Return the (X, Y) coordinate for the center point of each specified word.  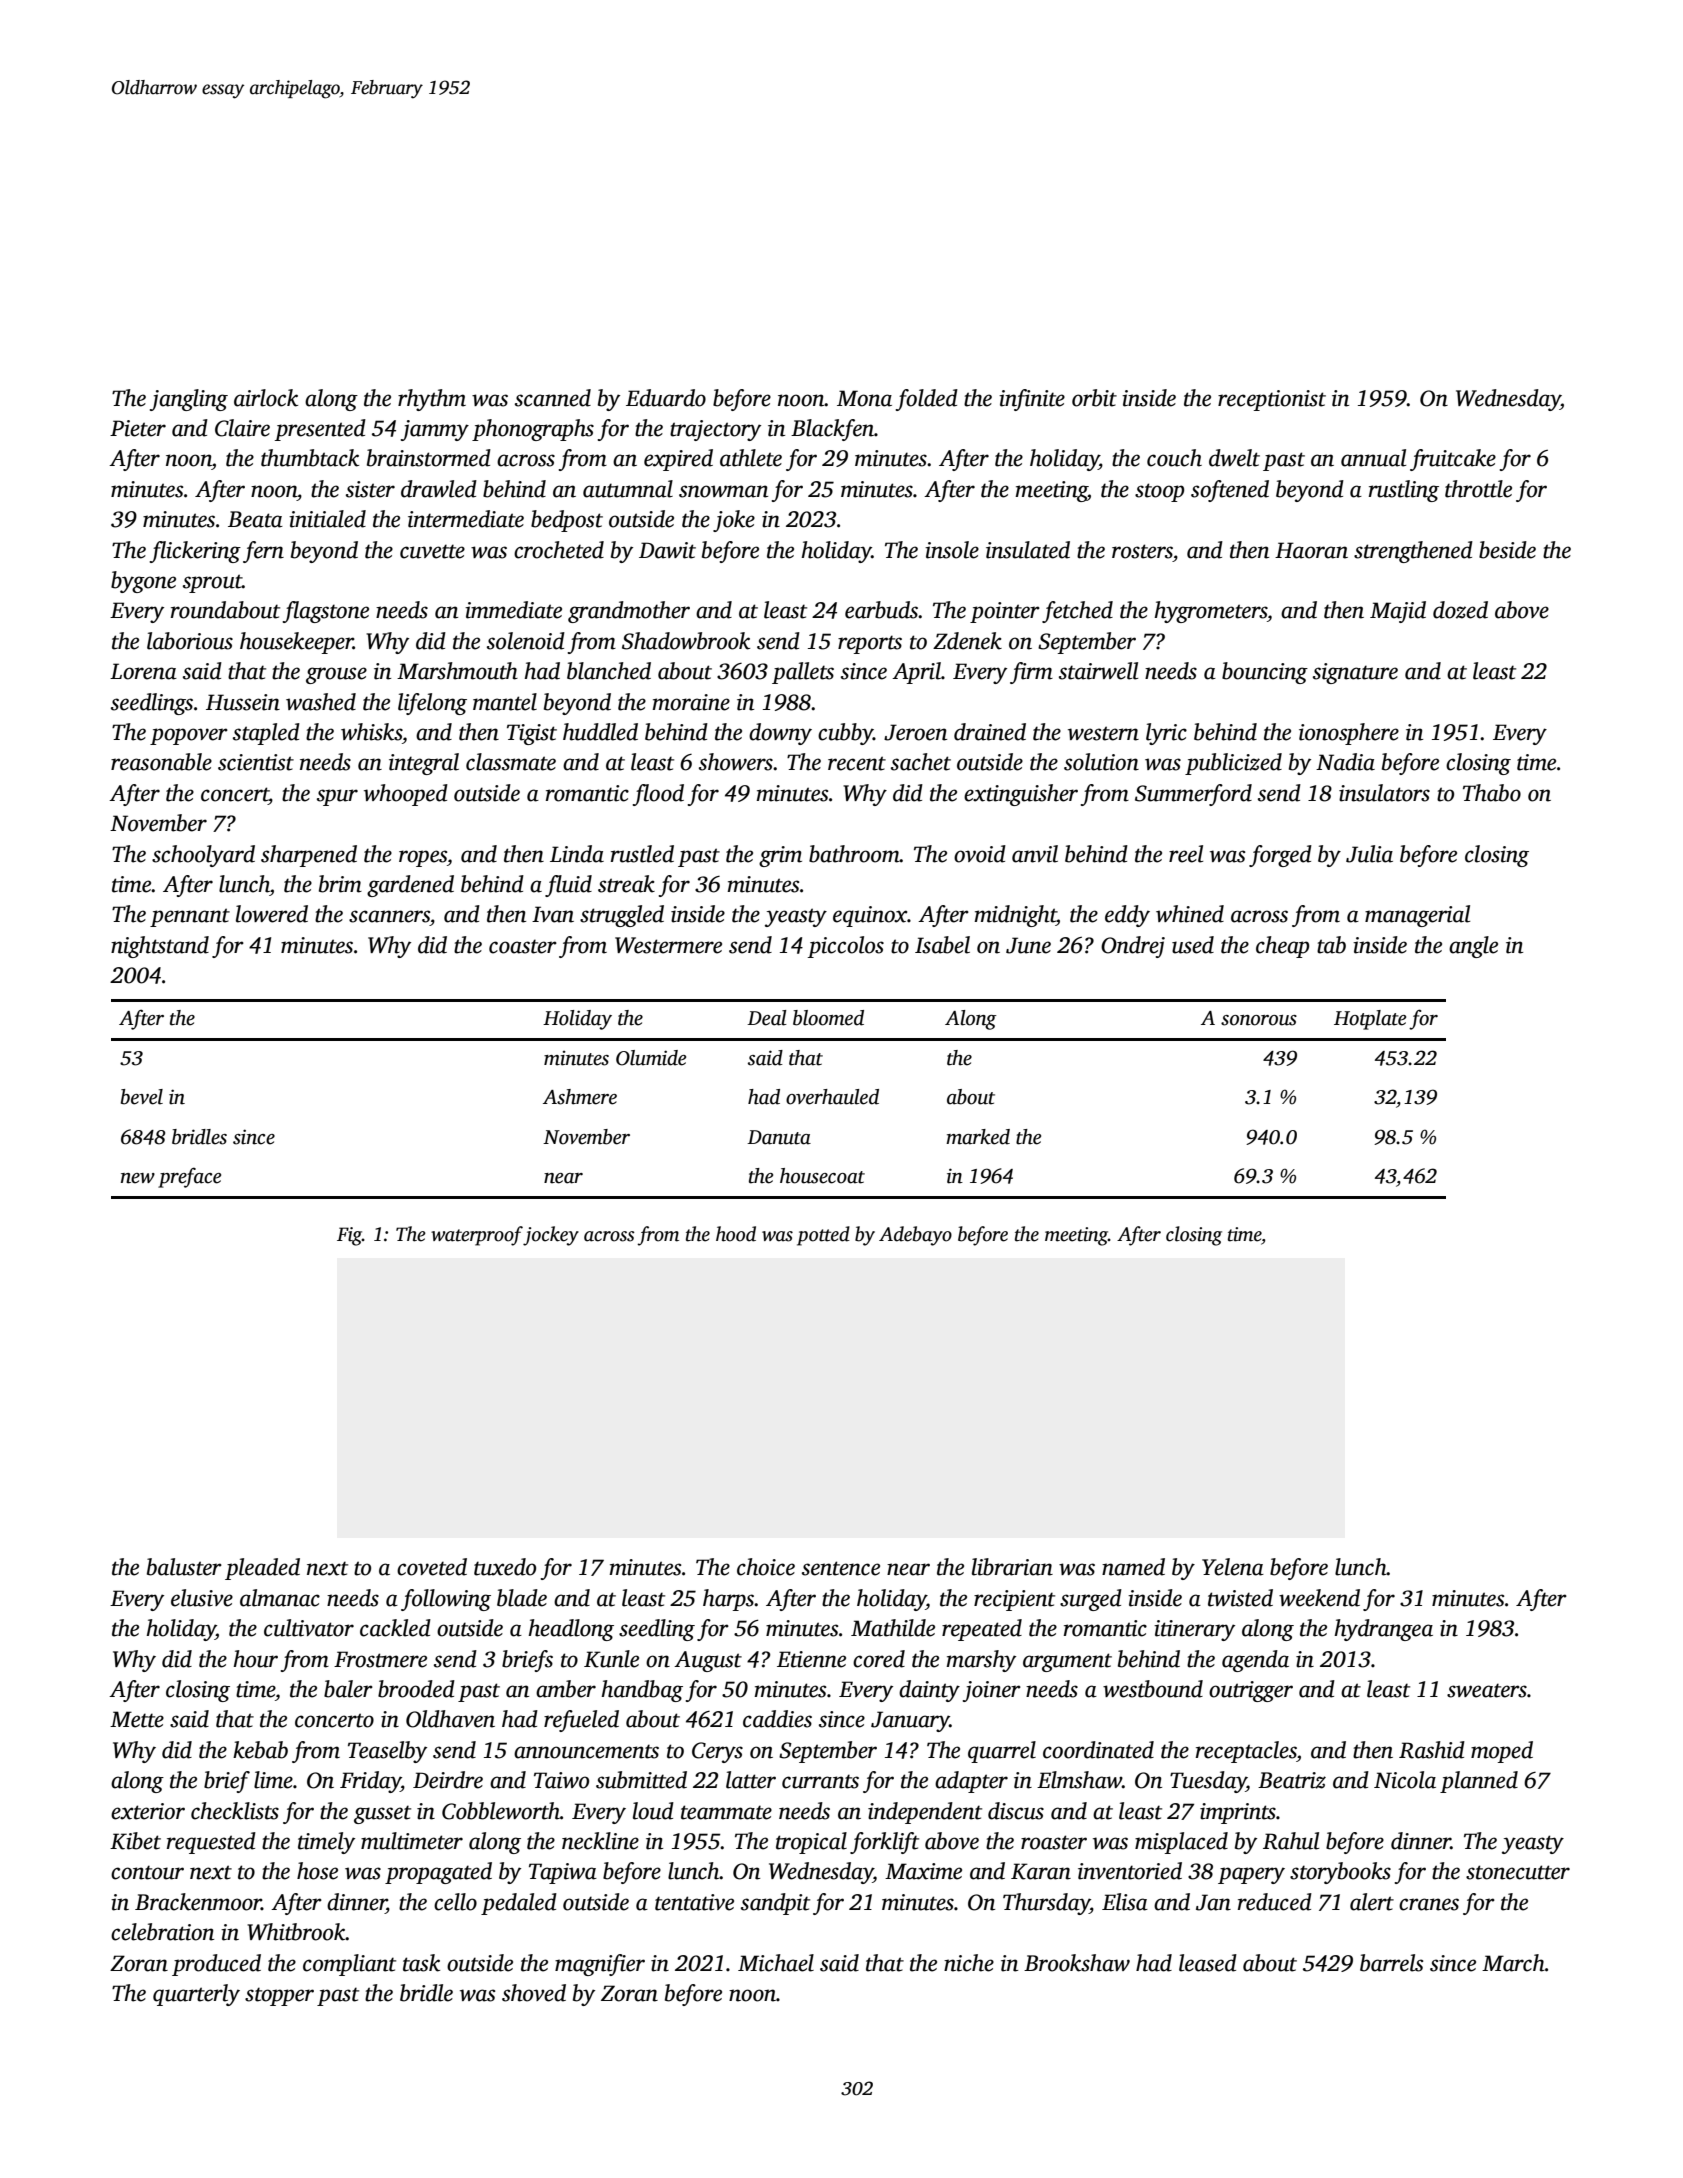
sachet (921, 762)
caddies (777, 1719)
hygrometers (1210, 612)
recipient (1014, 1600)
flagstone (325, 612)
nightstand (160, 947)
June (1028, 945)
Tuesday (1208, 1782)
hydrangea (1383, 1630)
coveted (432, 1567)
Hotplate (1370, 1020)
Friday (370, 1782)
